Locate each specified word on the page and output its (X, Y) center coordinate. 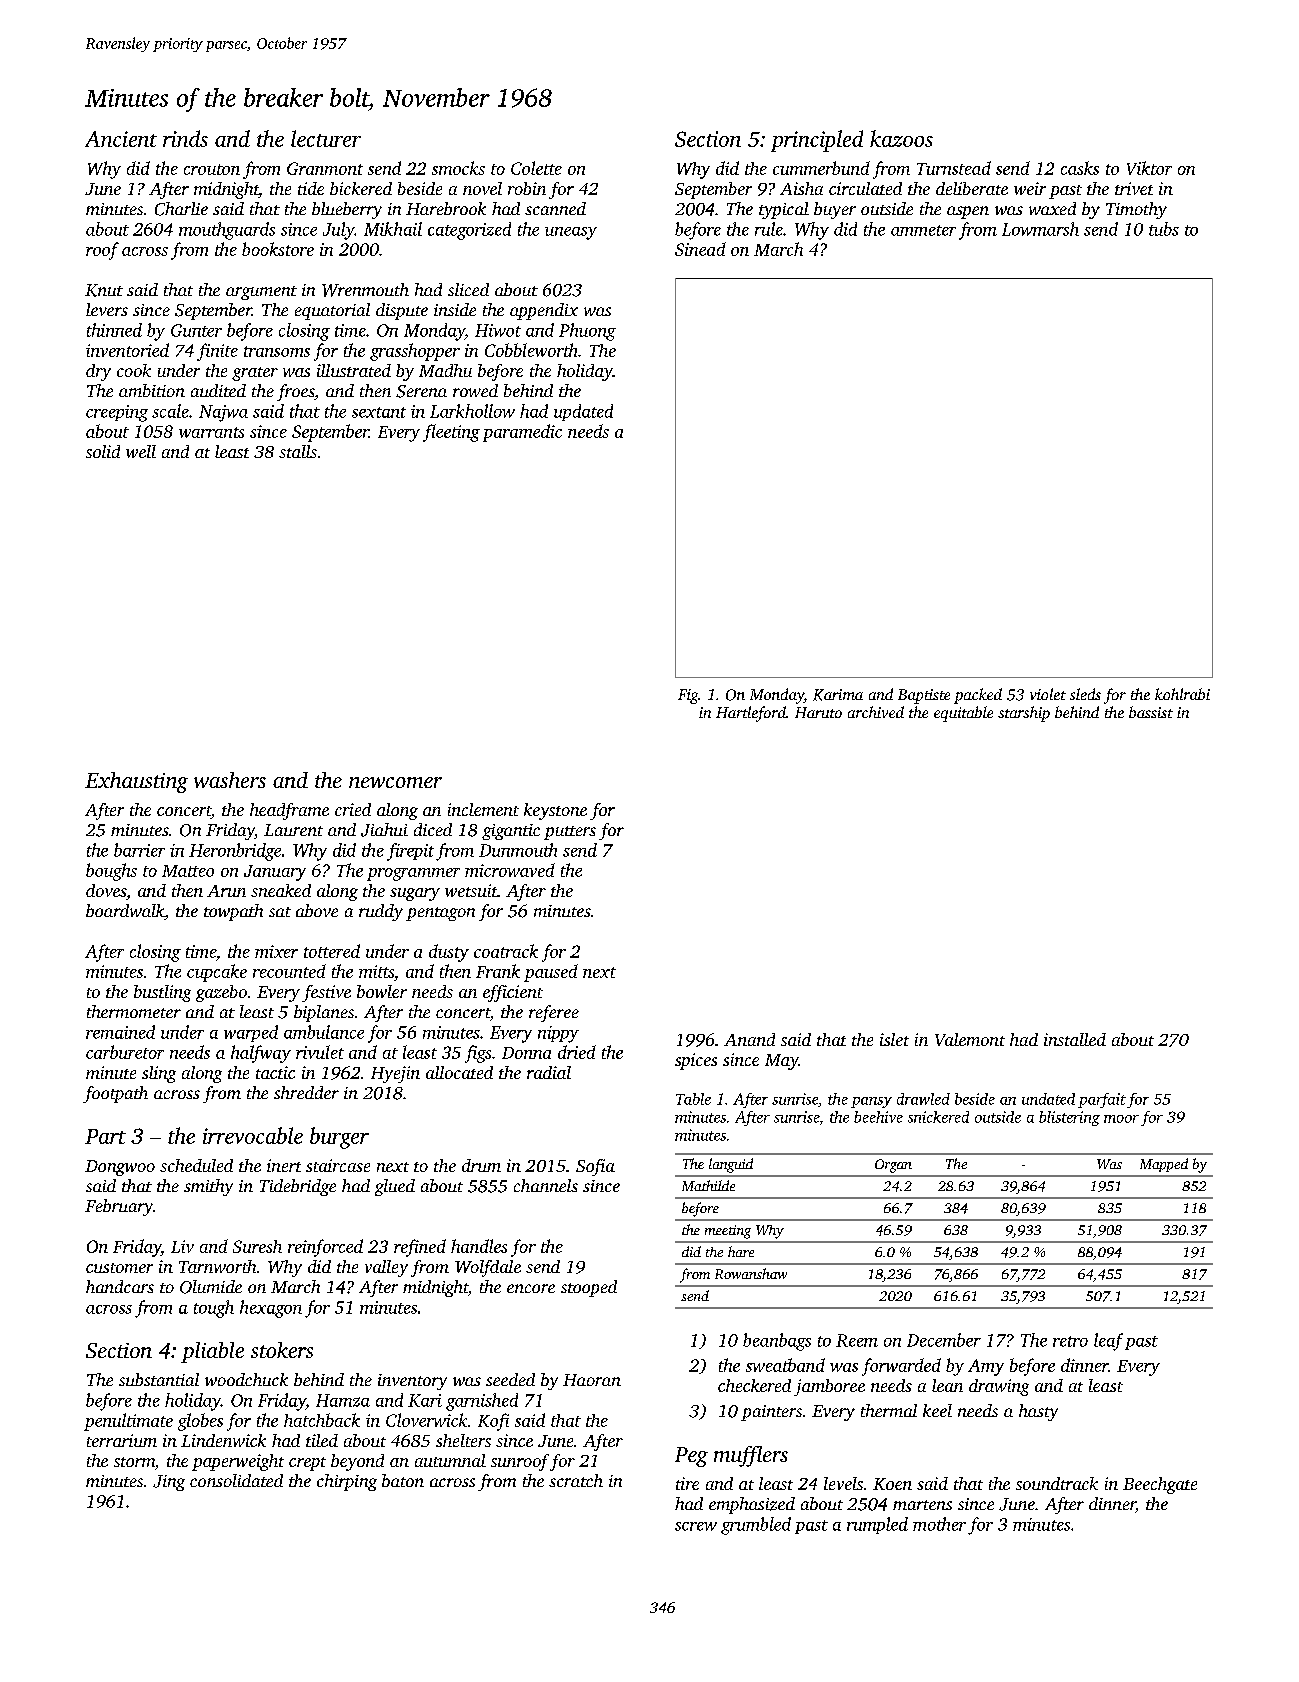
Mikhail (393, 229)
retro (1070, 1341)
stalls (298, 451)
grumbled (756, 1526)
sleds (1085, 694)
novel (482, 188)
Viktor (1149, 168)
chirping (347, 1482)
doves (106, 890)
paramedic (522, 433)
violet (1048, 694)
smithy (208, 1187)
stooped (589, 1288)
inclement (483, 809)
